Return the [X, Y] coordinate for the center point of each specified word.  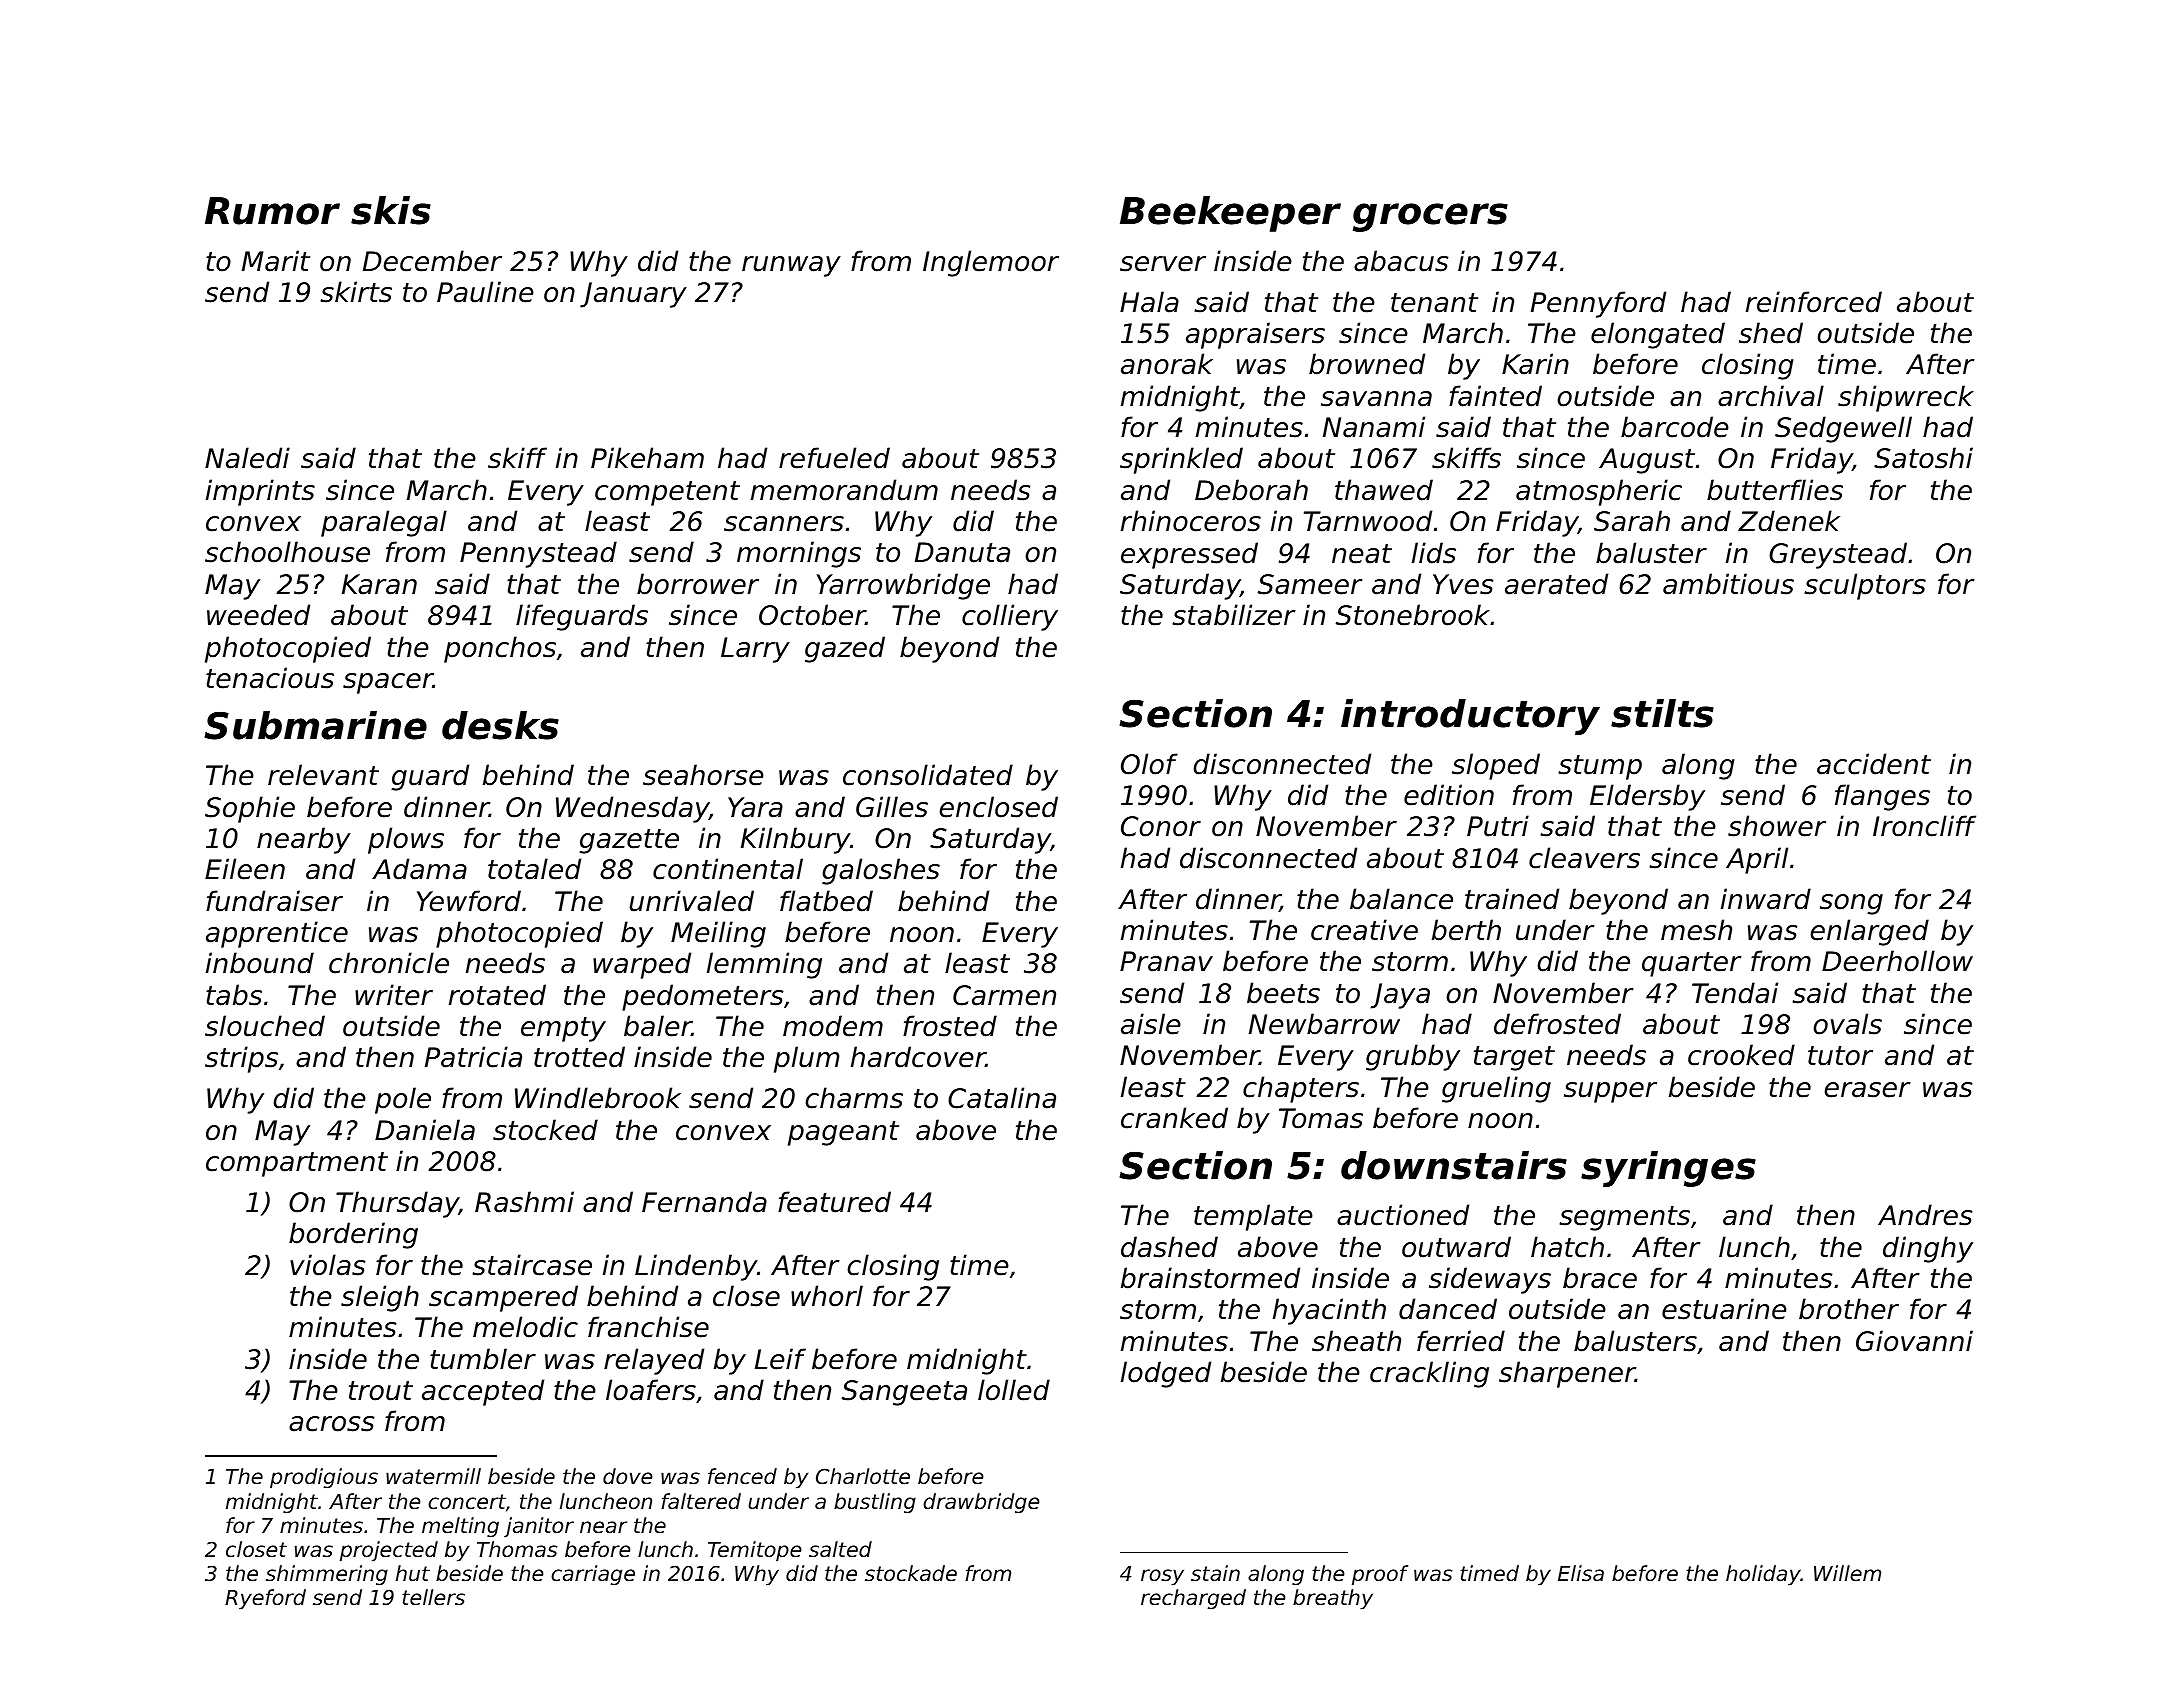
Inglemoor [991, 263]
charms [854, 1098]
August [1647, 461]
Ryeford [265, 1599]
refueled [834, 458]
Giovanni [1914, 1341]
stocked [545, 1130]
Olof [1149, 764]
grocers [1430, 217]
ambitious [1728, 584]
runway [791, 266]
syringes [1668, 1169]
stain [1215, 1573]
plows [406, 840]
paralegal [384, 523]
